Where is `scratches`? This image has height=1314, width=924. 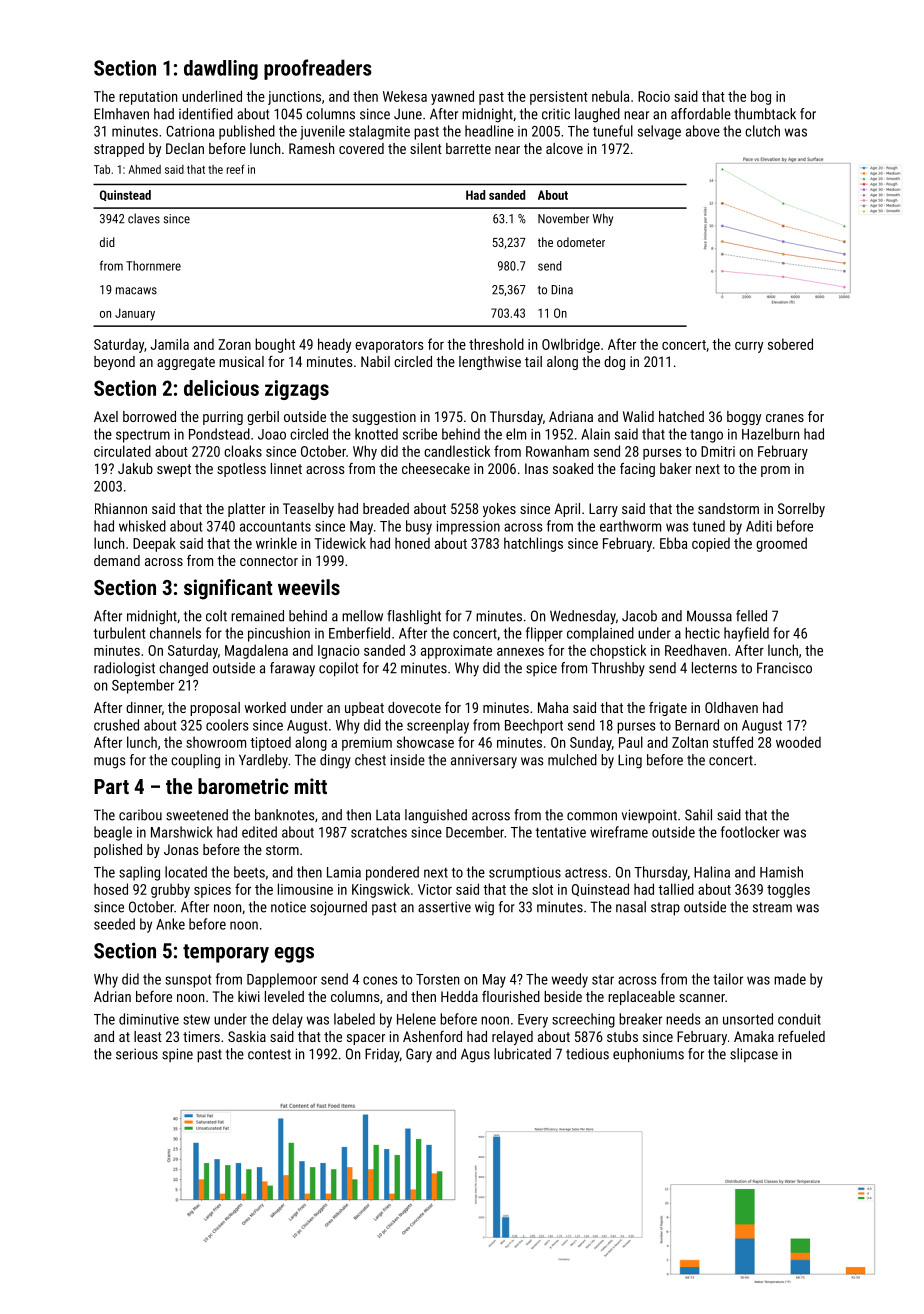
scratches is located at coordinates (379, 832).
